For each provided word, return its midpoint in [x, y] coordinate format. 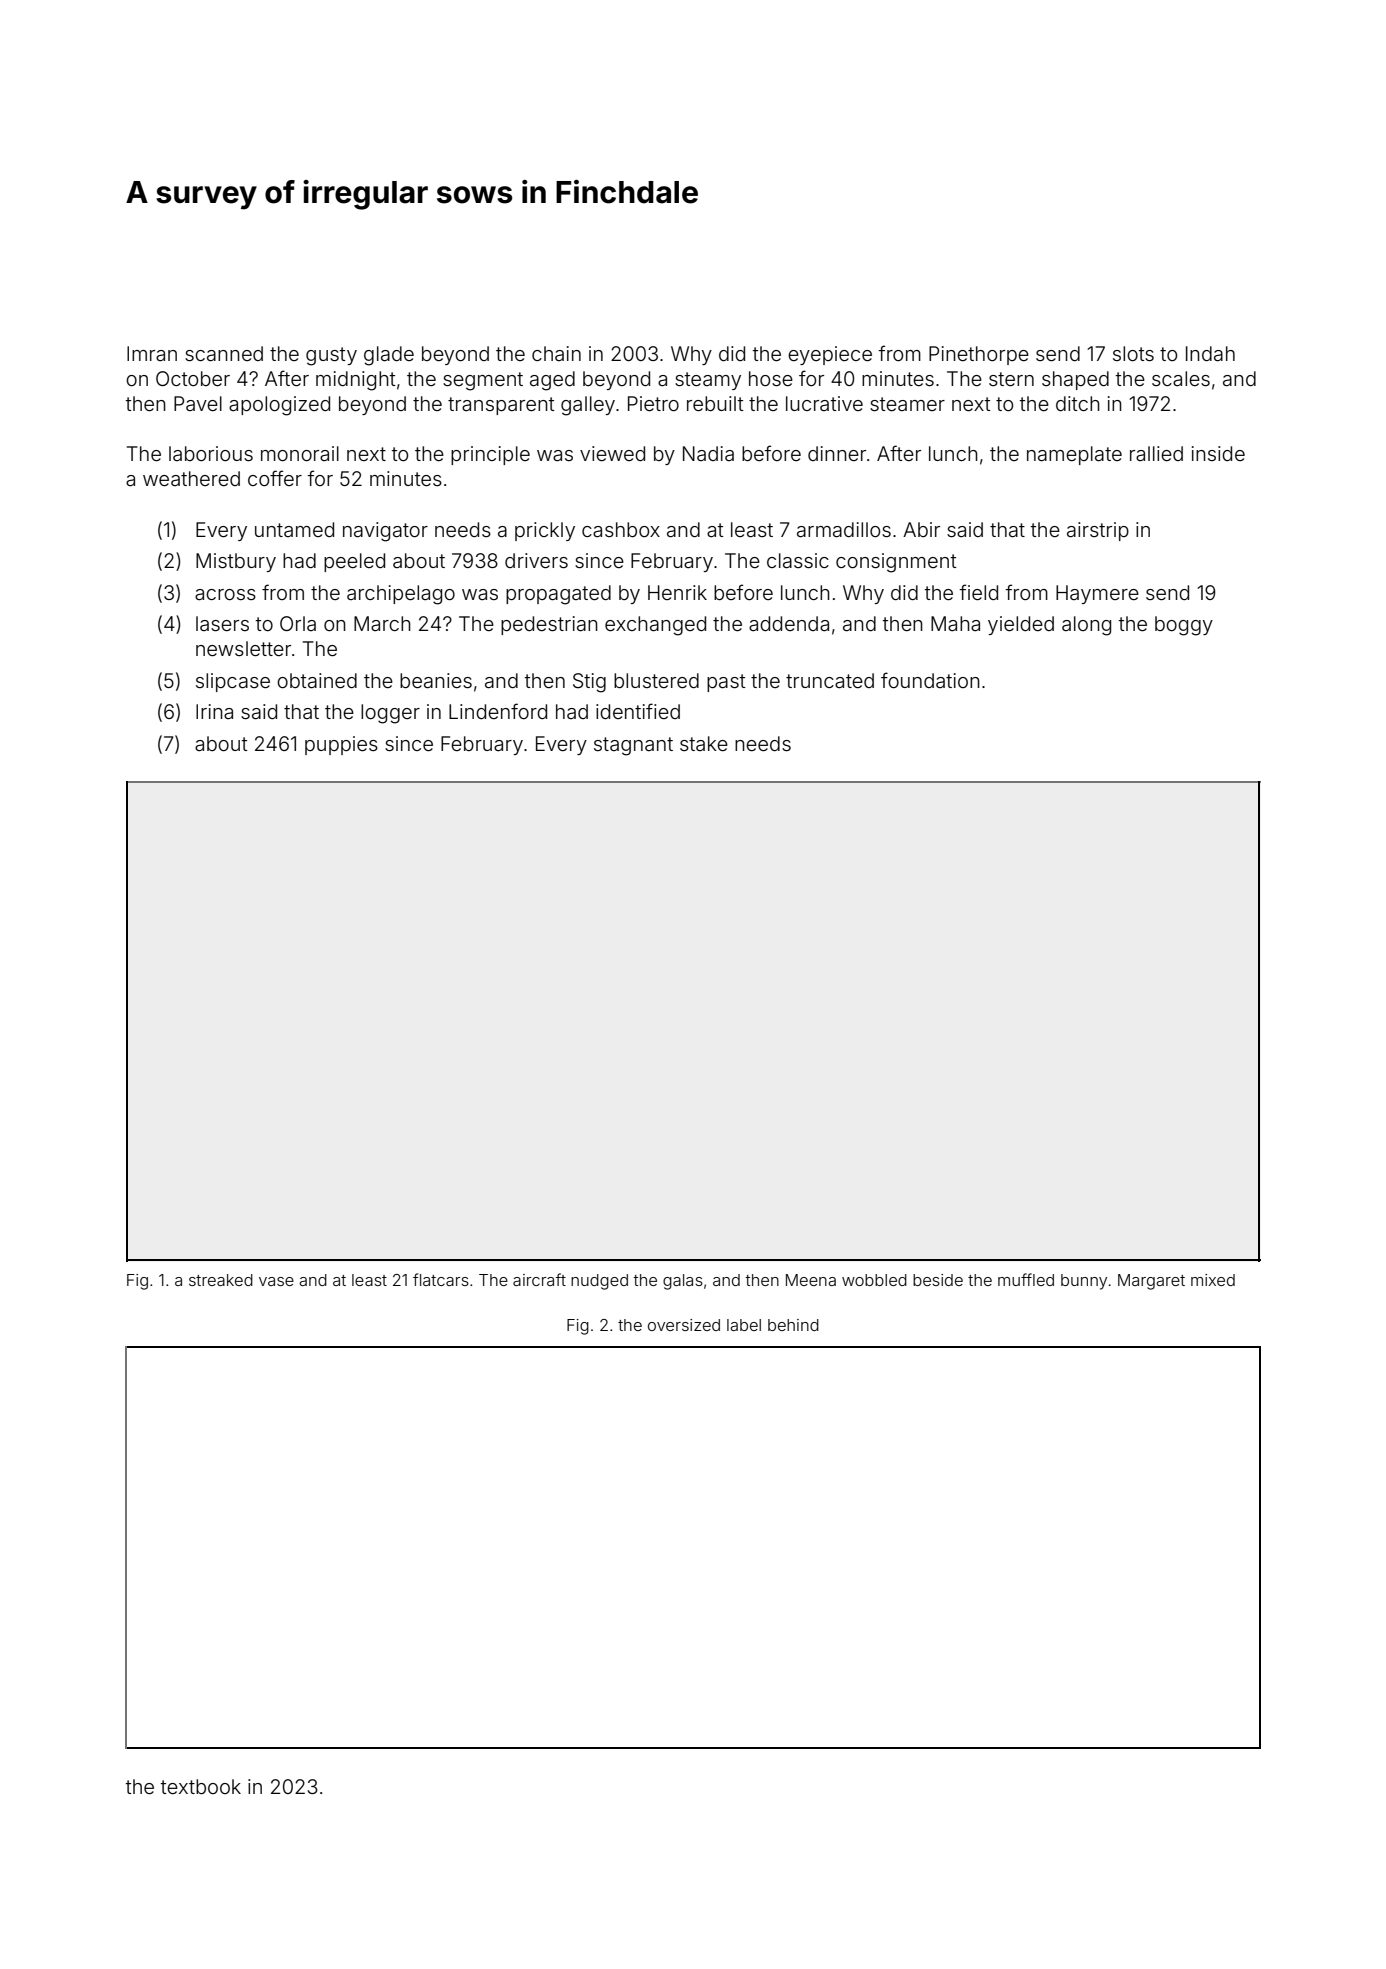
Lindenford [498, 711]
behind [793, 1325]
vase [276, 1281]
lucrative [824, 403]
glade [389, 356]
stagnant [633, 746]
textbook [200, 1786]
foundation [930, 680]
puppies [341, 745]
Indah [1210, 353]
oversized [684, 1325]
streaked [221, 1280]
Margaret [1151, 1282]
